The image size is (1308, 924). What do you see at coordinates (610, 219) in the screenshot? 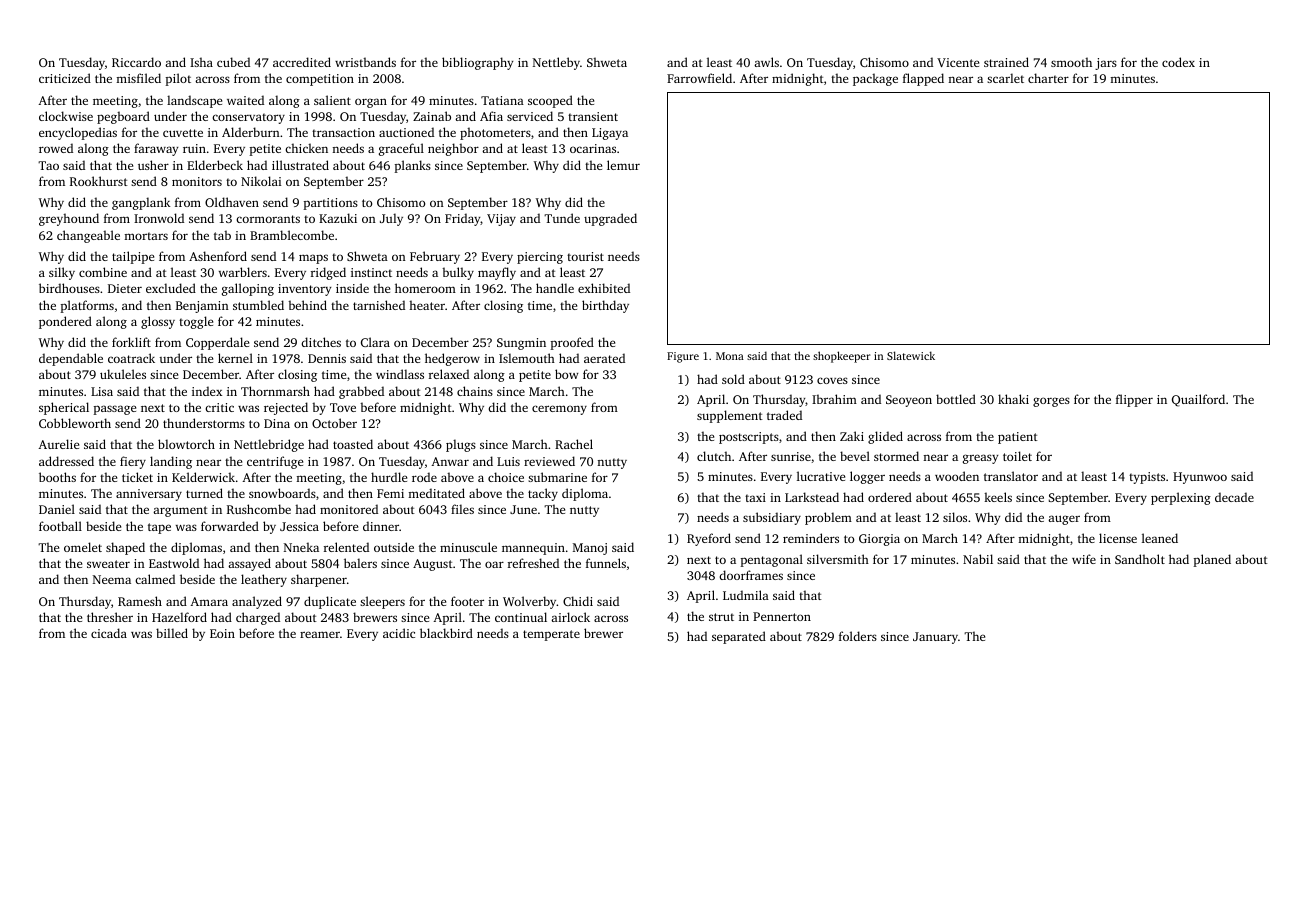
I see `upgraded` at bounding box center [610, 219].
